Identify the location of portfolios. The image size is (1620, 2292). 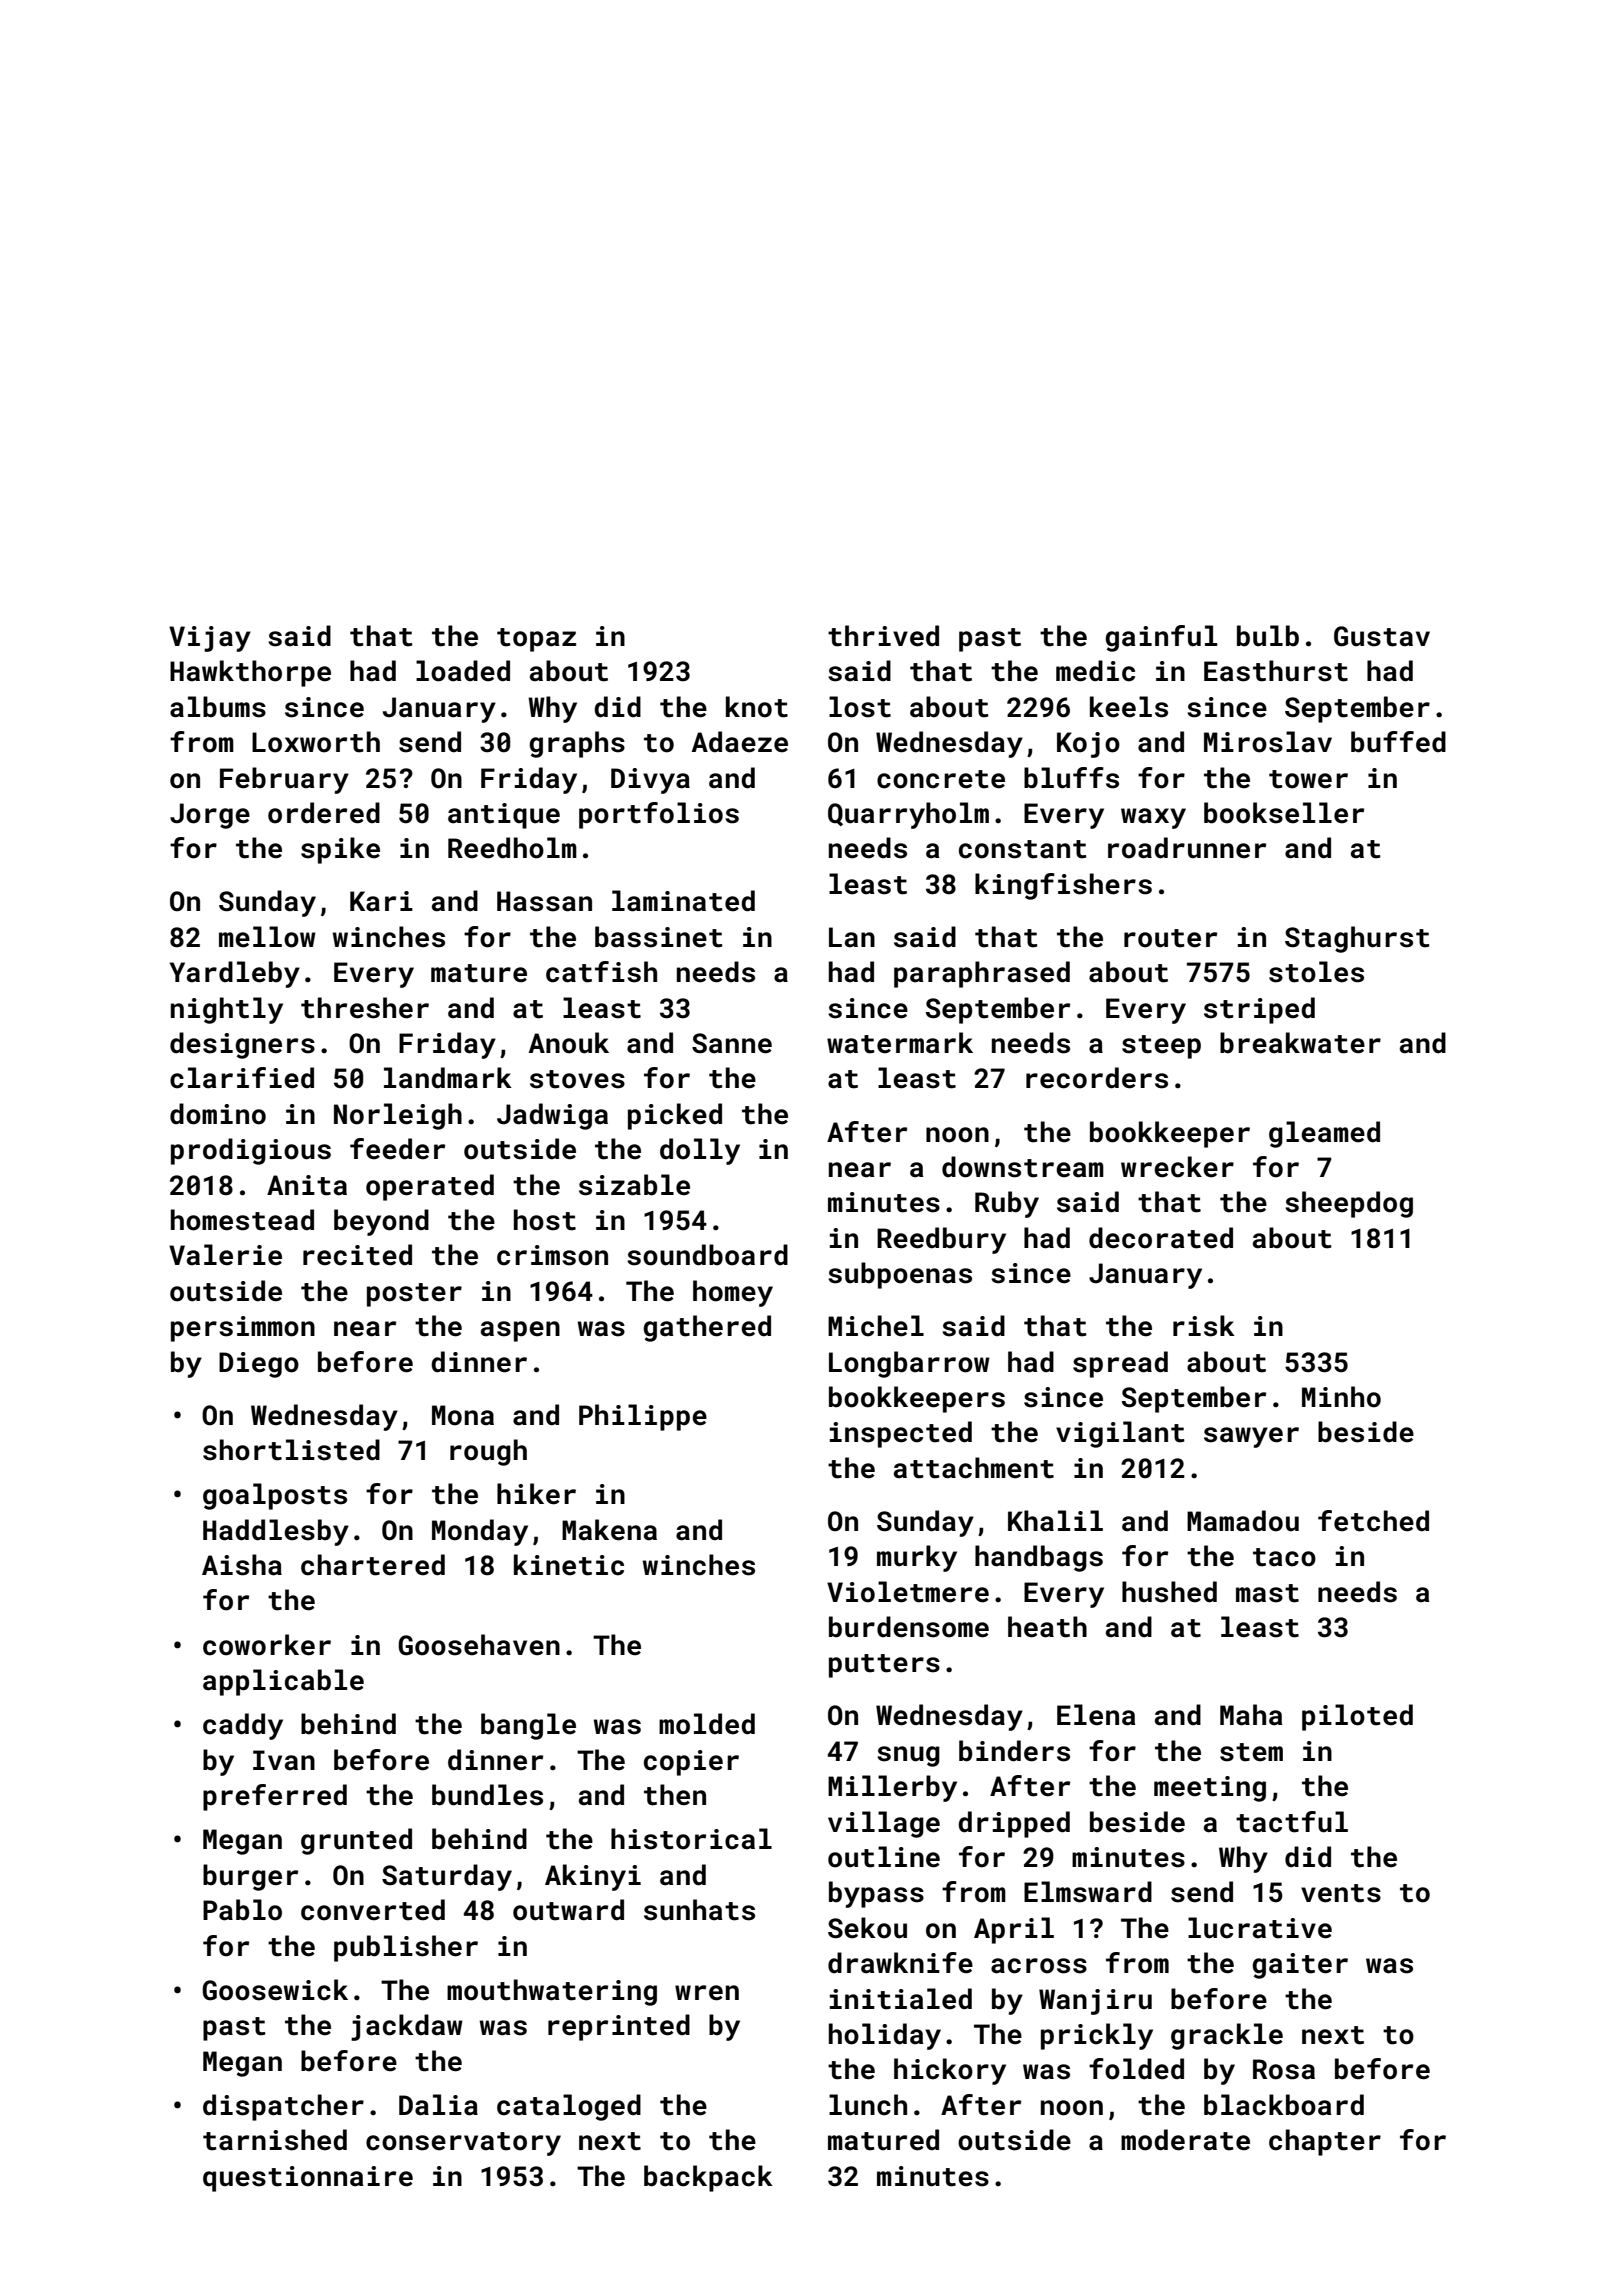
(659, 815).
